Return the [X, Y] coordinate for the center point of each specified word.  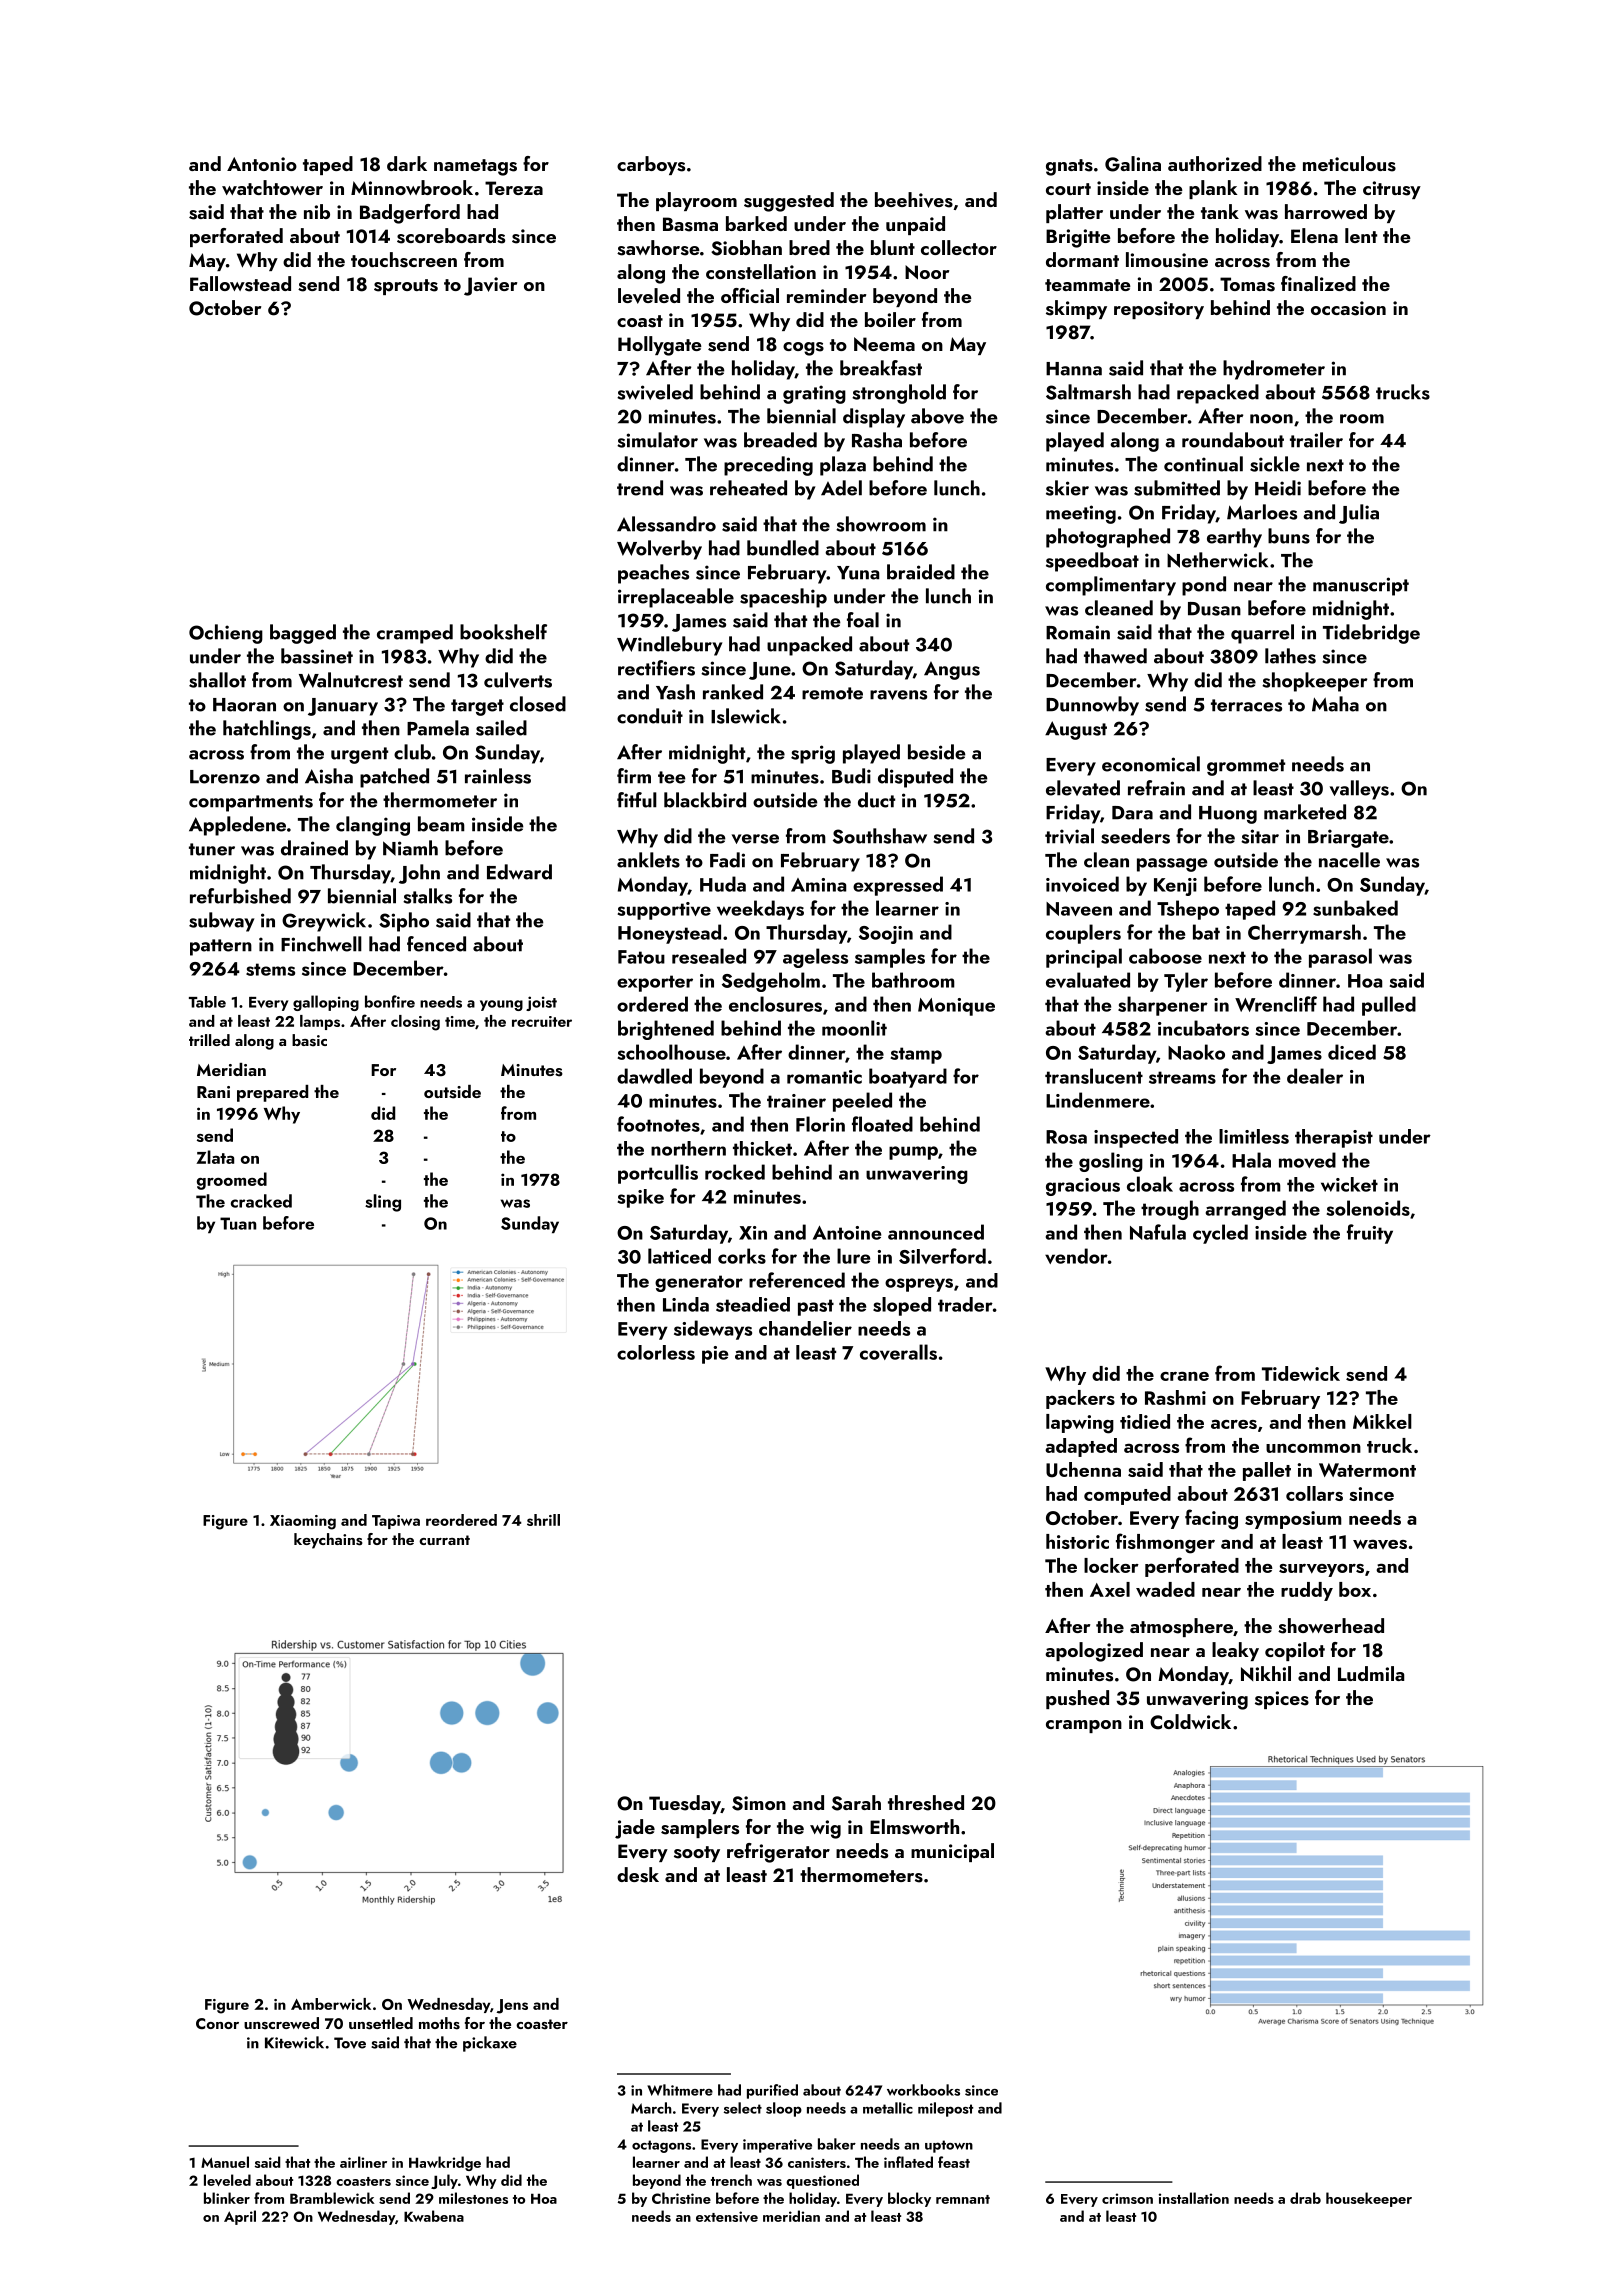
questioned [822, 2181]
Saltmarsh [1088, 392]
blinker [227, 2198]
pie [715, 1355]
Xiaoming [303, 1522]
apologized [1094, 1652]
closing [415, 1023]
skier [1067, 488]
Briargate [1348, 838]
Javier [490, 286]
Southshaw [880, 836]
